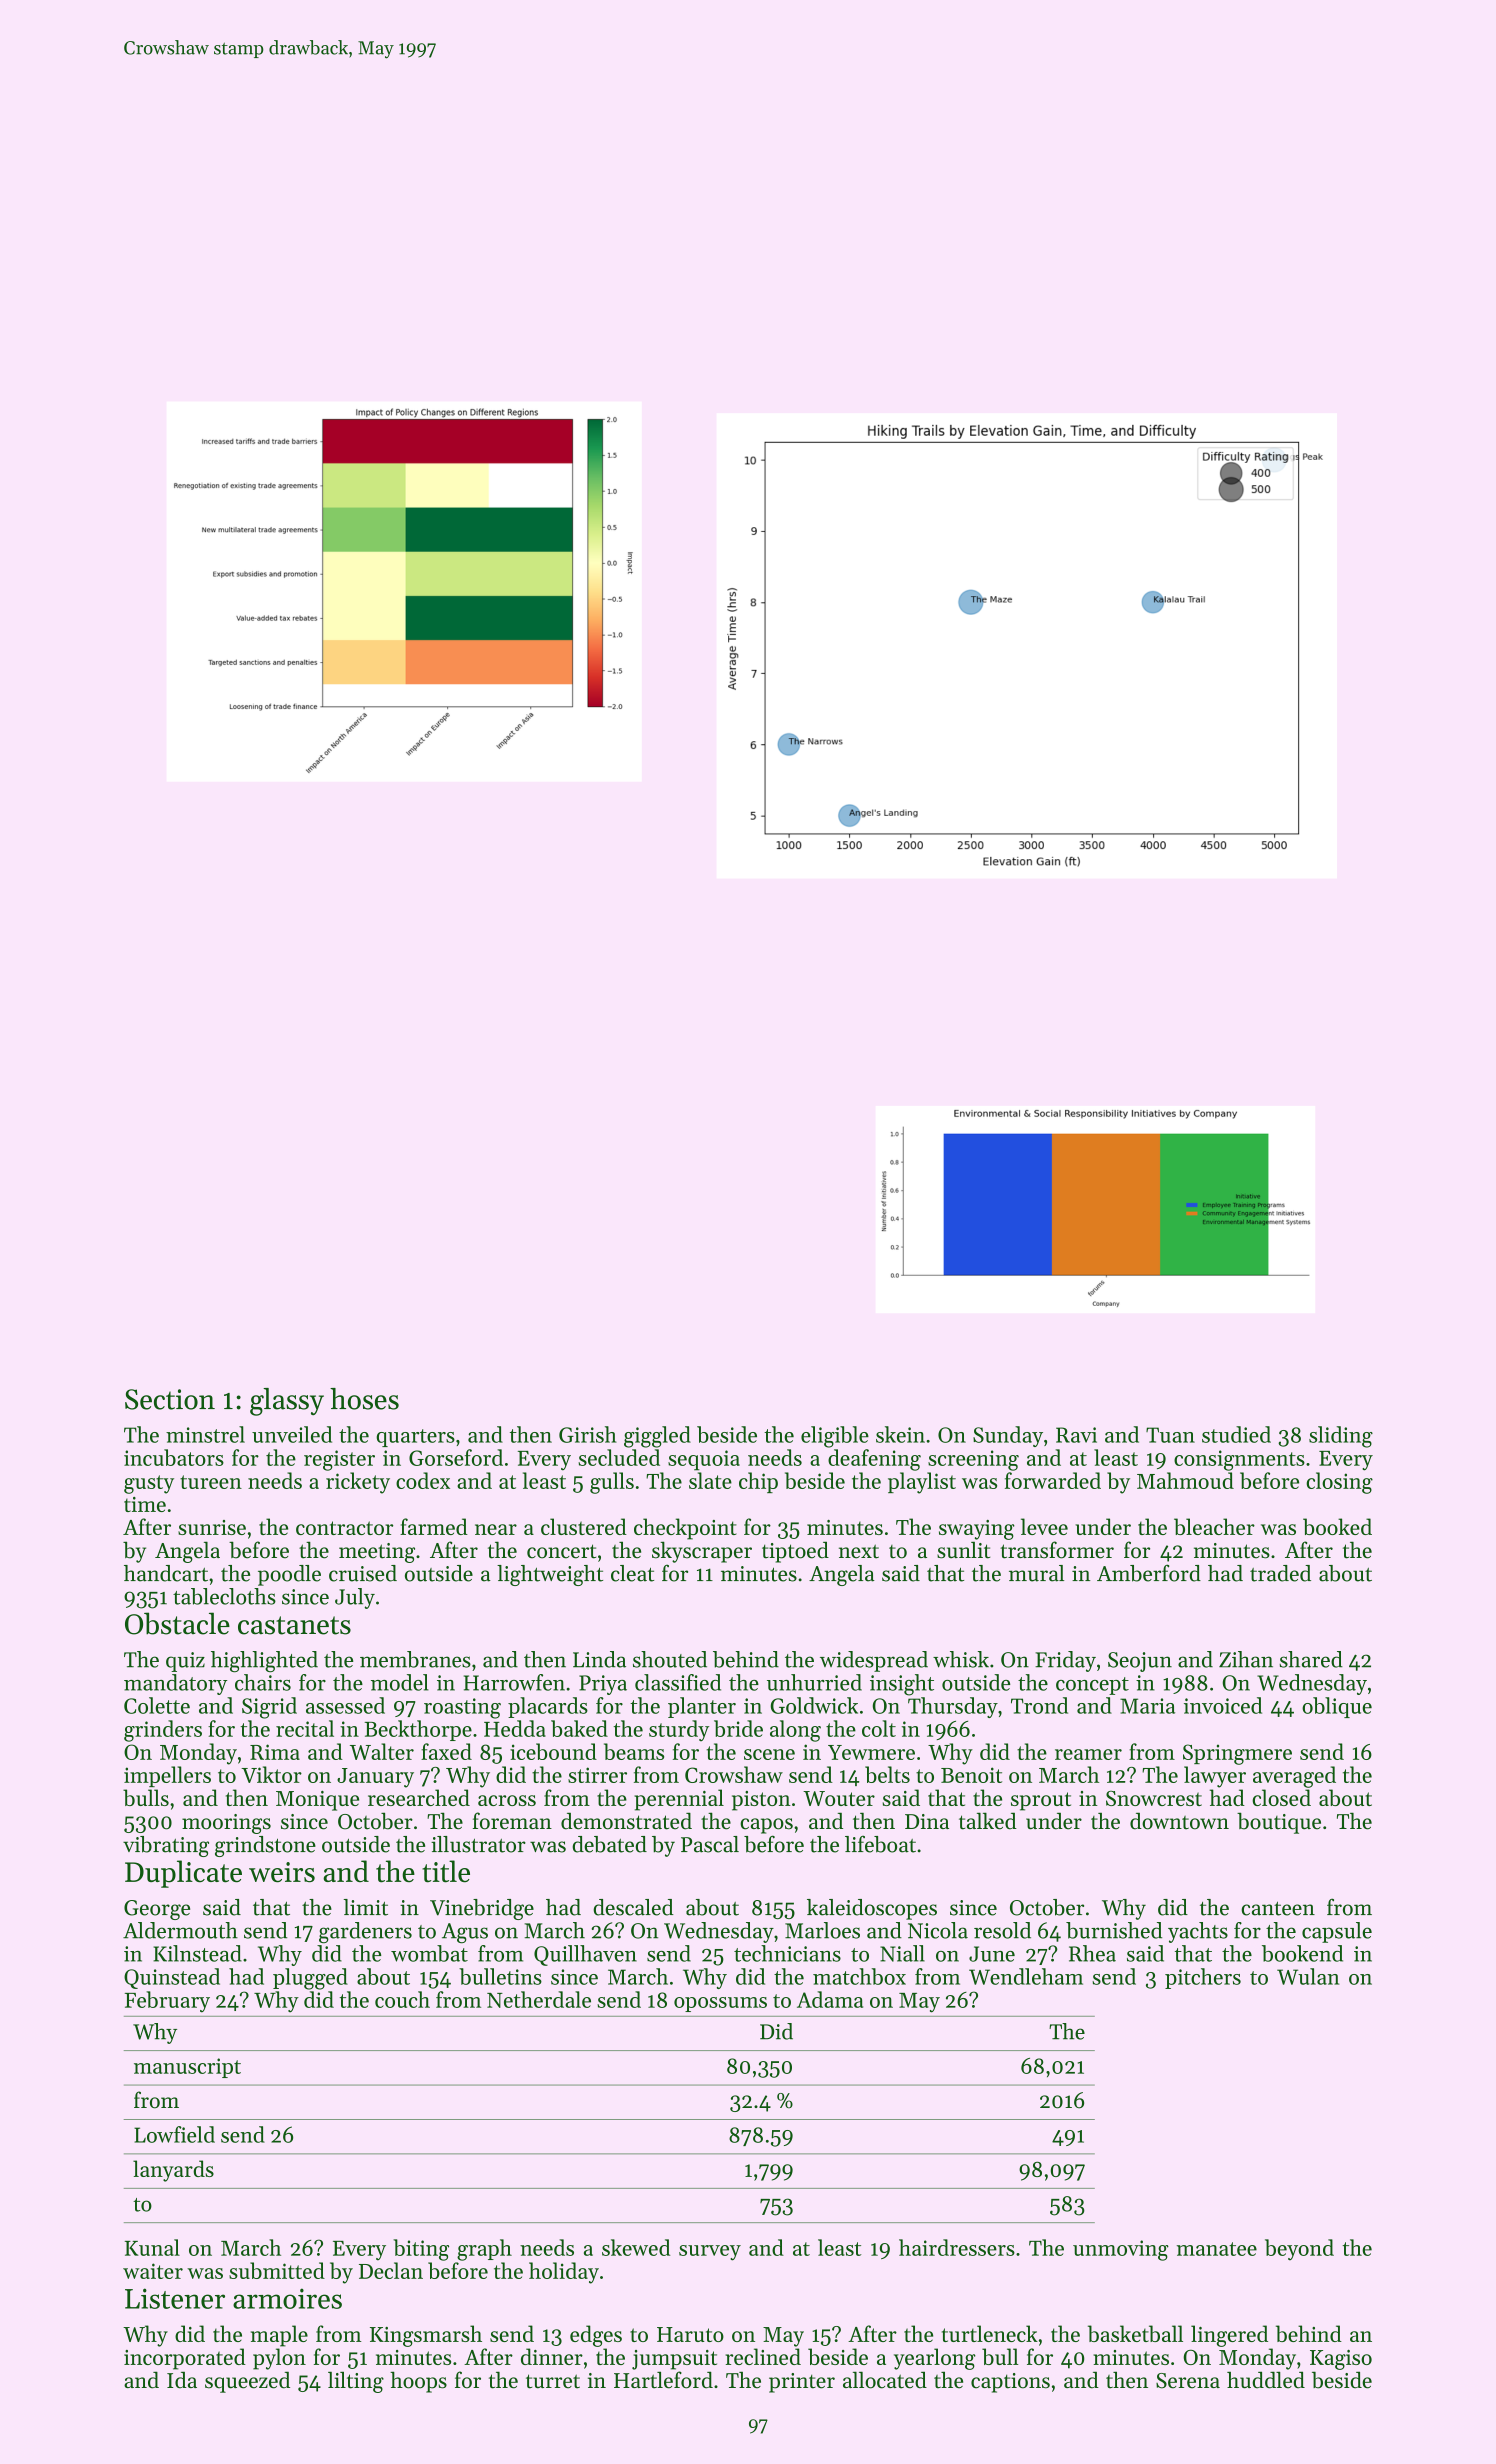 The image size is (1496, 2464). I want to click on yearlong, so click(935, 2359).
